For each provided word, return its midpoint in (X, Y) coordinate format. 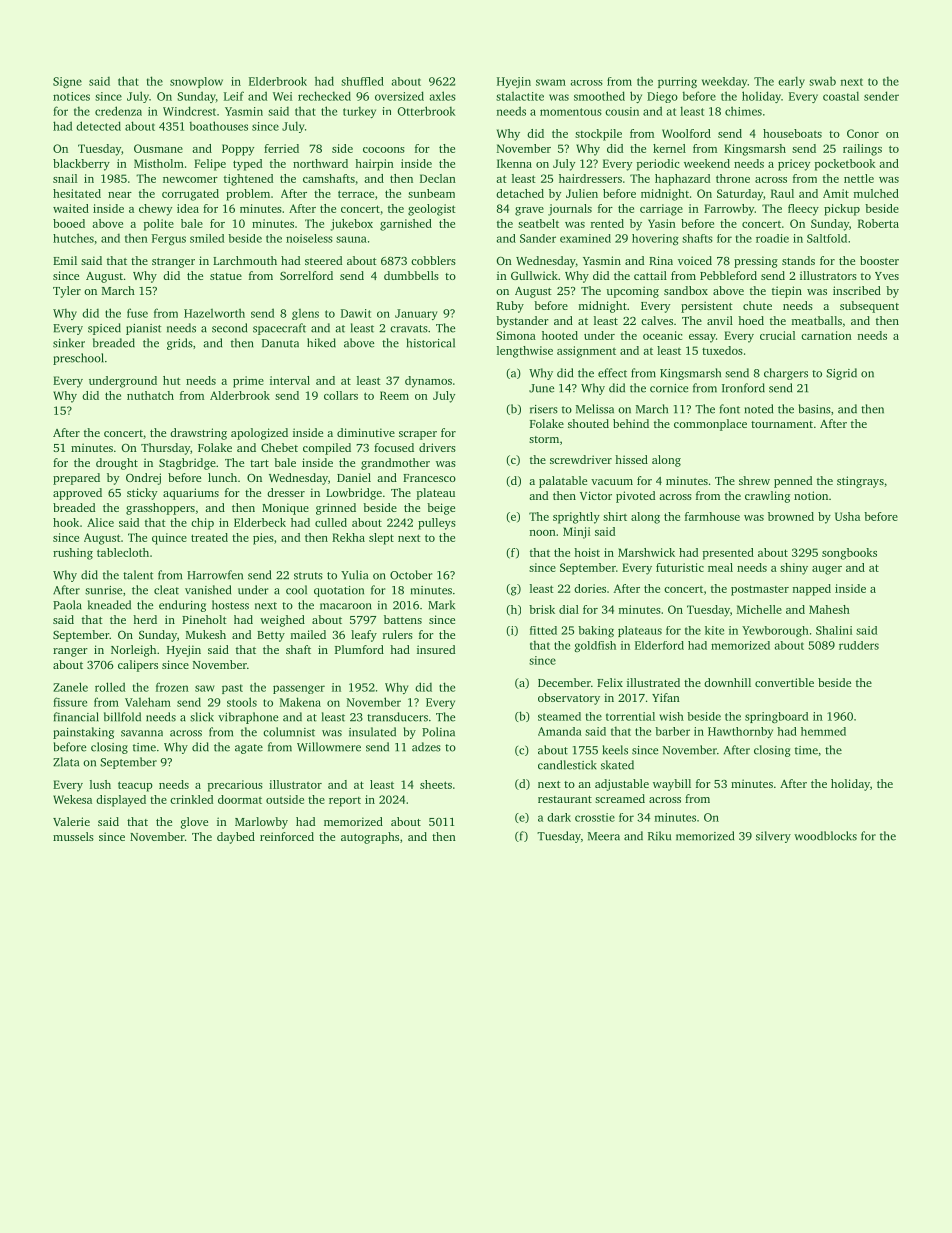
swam (551, 82)
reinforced (287, 836)
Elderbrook (278, 81)
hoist (587, 552)
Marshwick (646, 552)
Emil (65, 260)
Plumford (359, 649)
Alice (100, 522)
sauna (351, 239)
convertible (784, 682)
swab (822, 81)
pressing (756, 262)
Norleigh (133, 651)
